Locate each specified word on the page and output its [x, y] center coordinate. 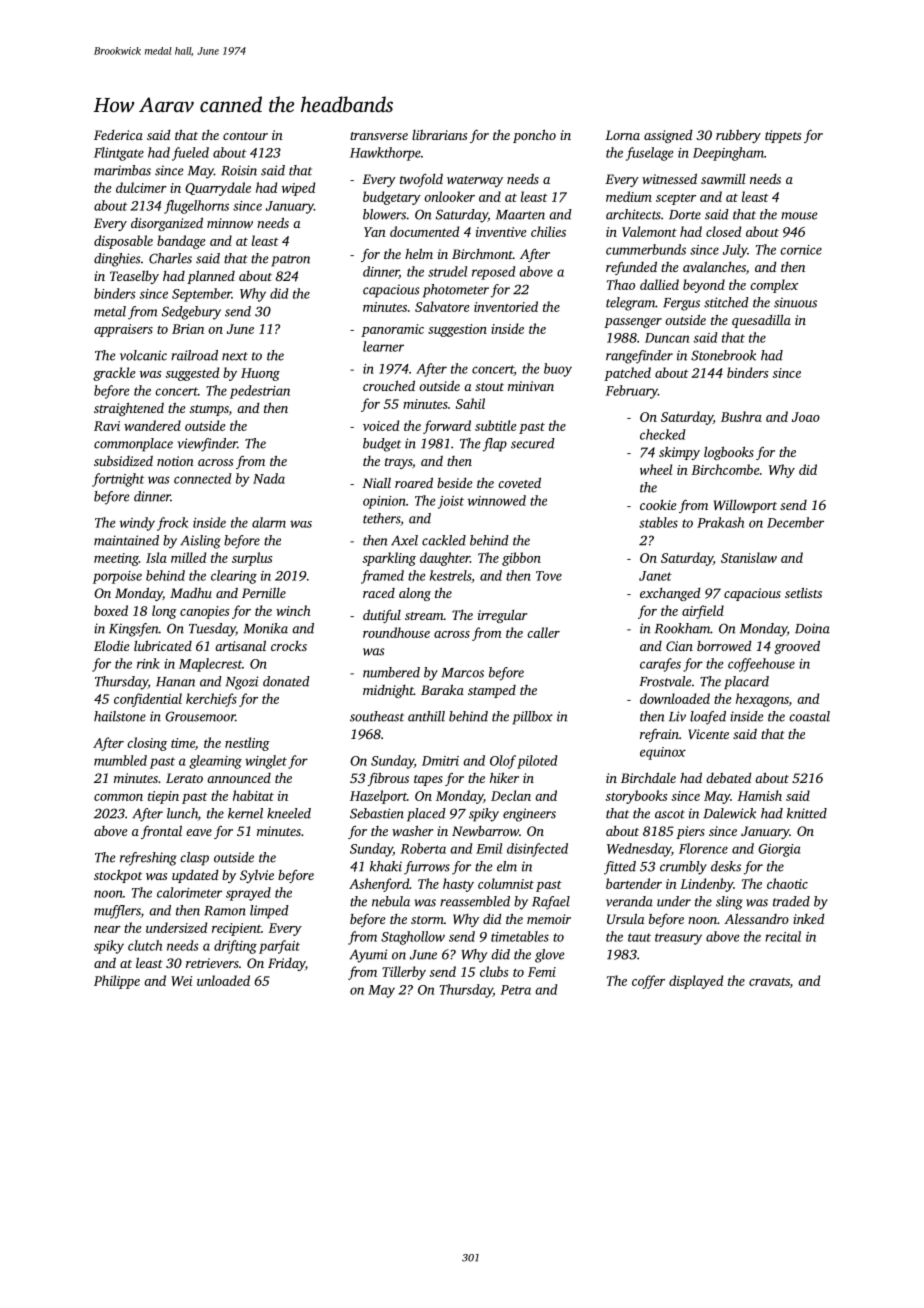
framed [382, 577]
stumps [209, 410]
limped [269, 912]
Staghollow [413, 938]
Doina [812, 628]
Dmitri [440, 761]
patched [627, 374]
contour [245, 136]
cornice [801, 250]
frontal [161, 832]
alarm [269, 522]
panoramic [392, 330]
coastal [809, 716]
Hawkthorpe [385, 154]
